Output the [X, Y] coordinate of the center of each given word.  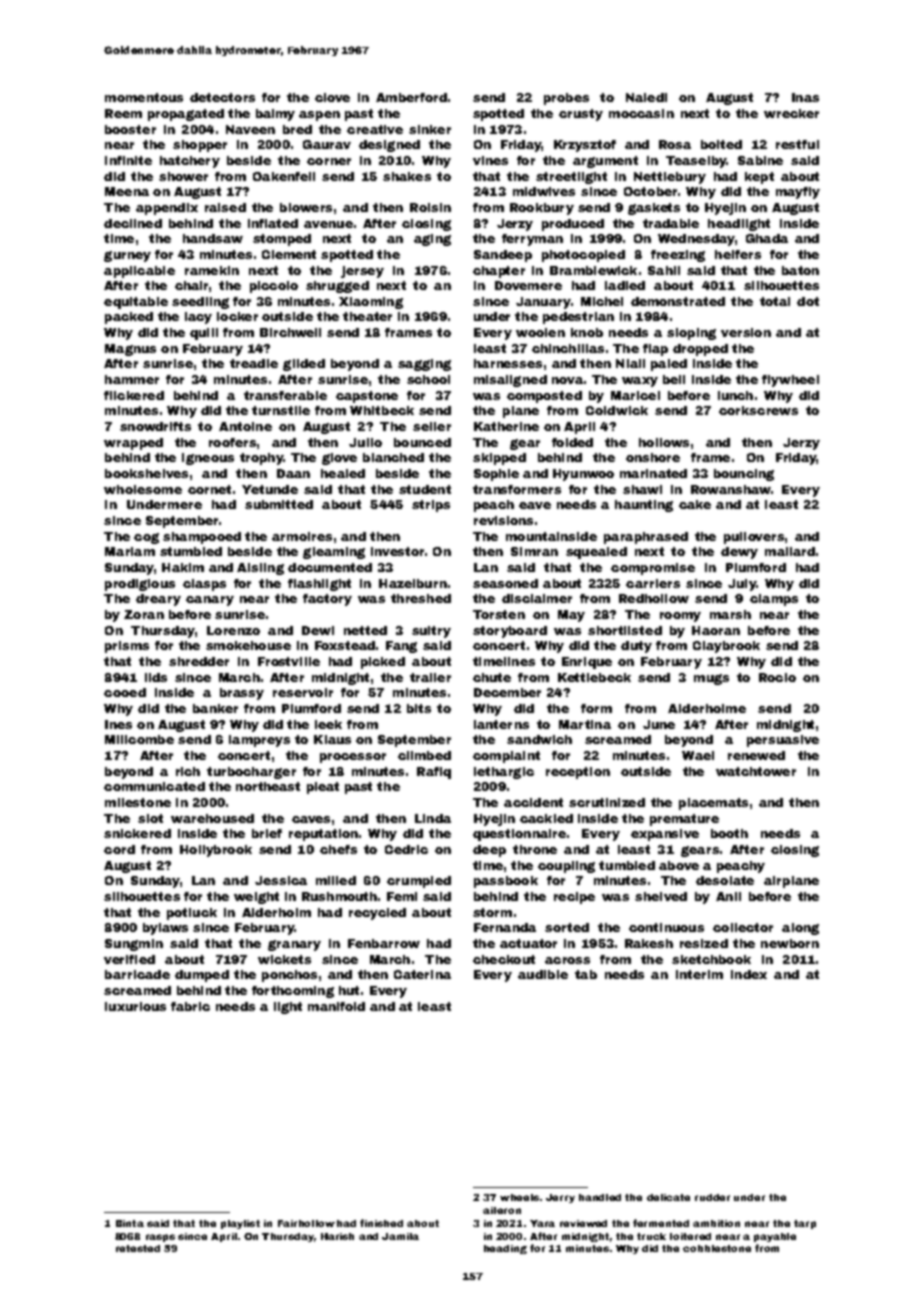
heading [505, 1249]
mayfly [798, 193]
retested [138, 1248]
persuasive [783, 741]
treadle [254, 363]
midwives [544, 191]
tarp [805, 1224]
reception [578, 773]
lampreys [259, 741]
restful [797, 144]
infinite [128, 160]
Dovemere [528, 285]
